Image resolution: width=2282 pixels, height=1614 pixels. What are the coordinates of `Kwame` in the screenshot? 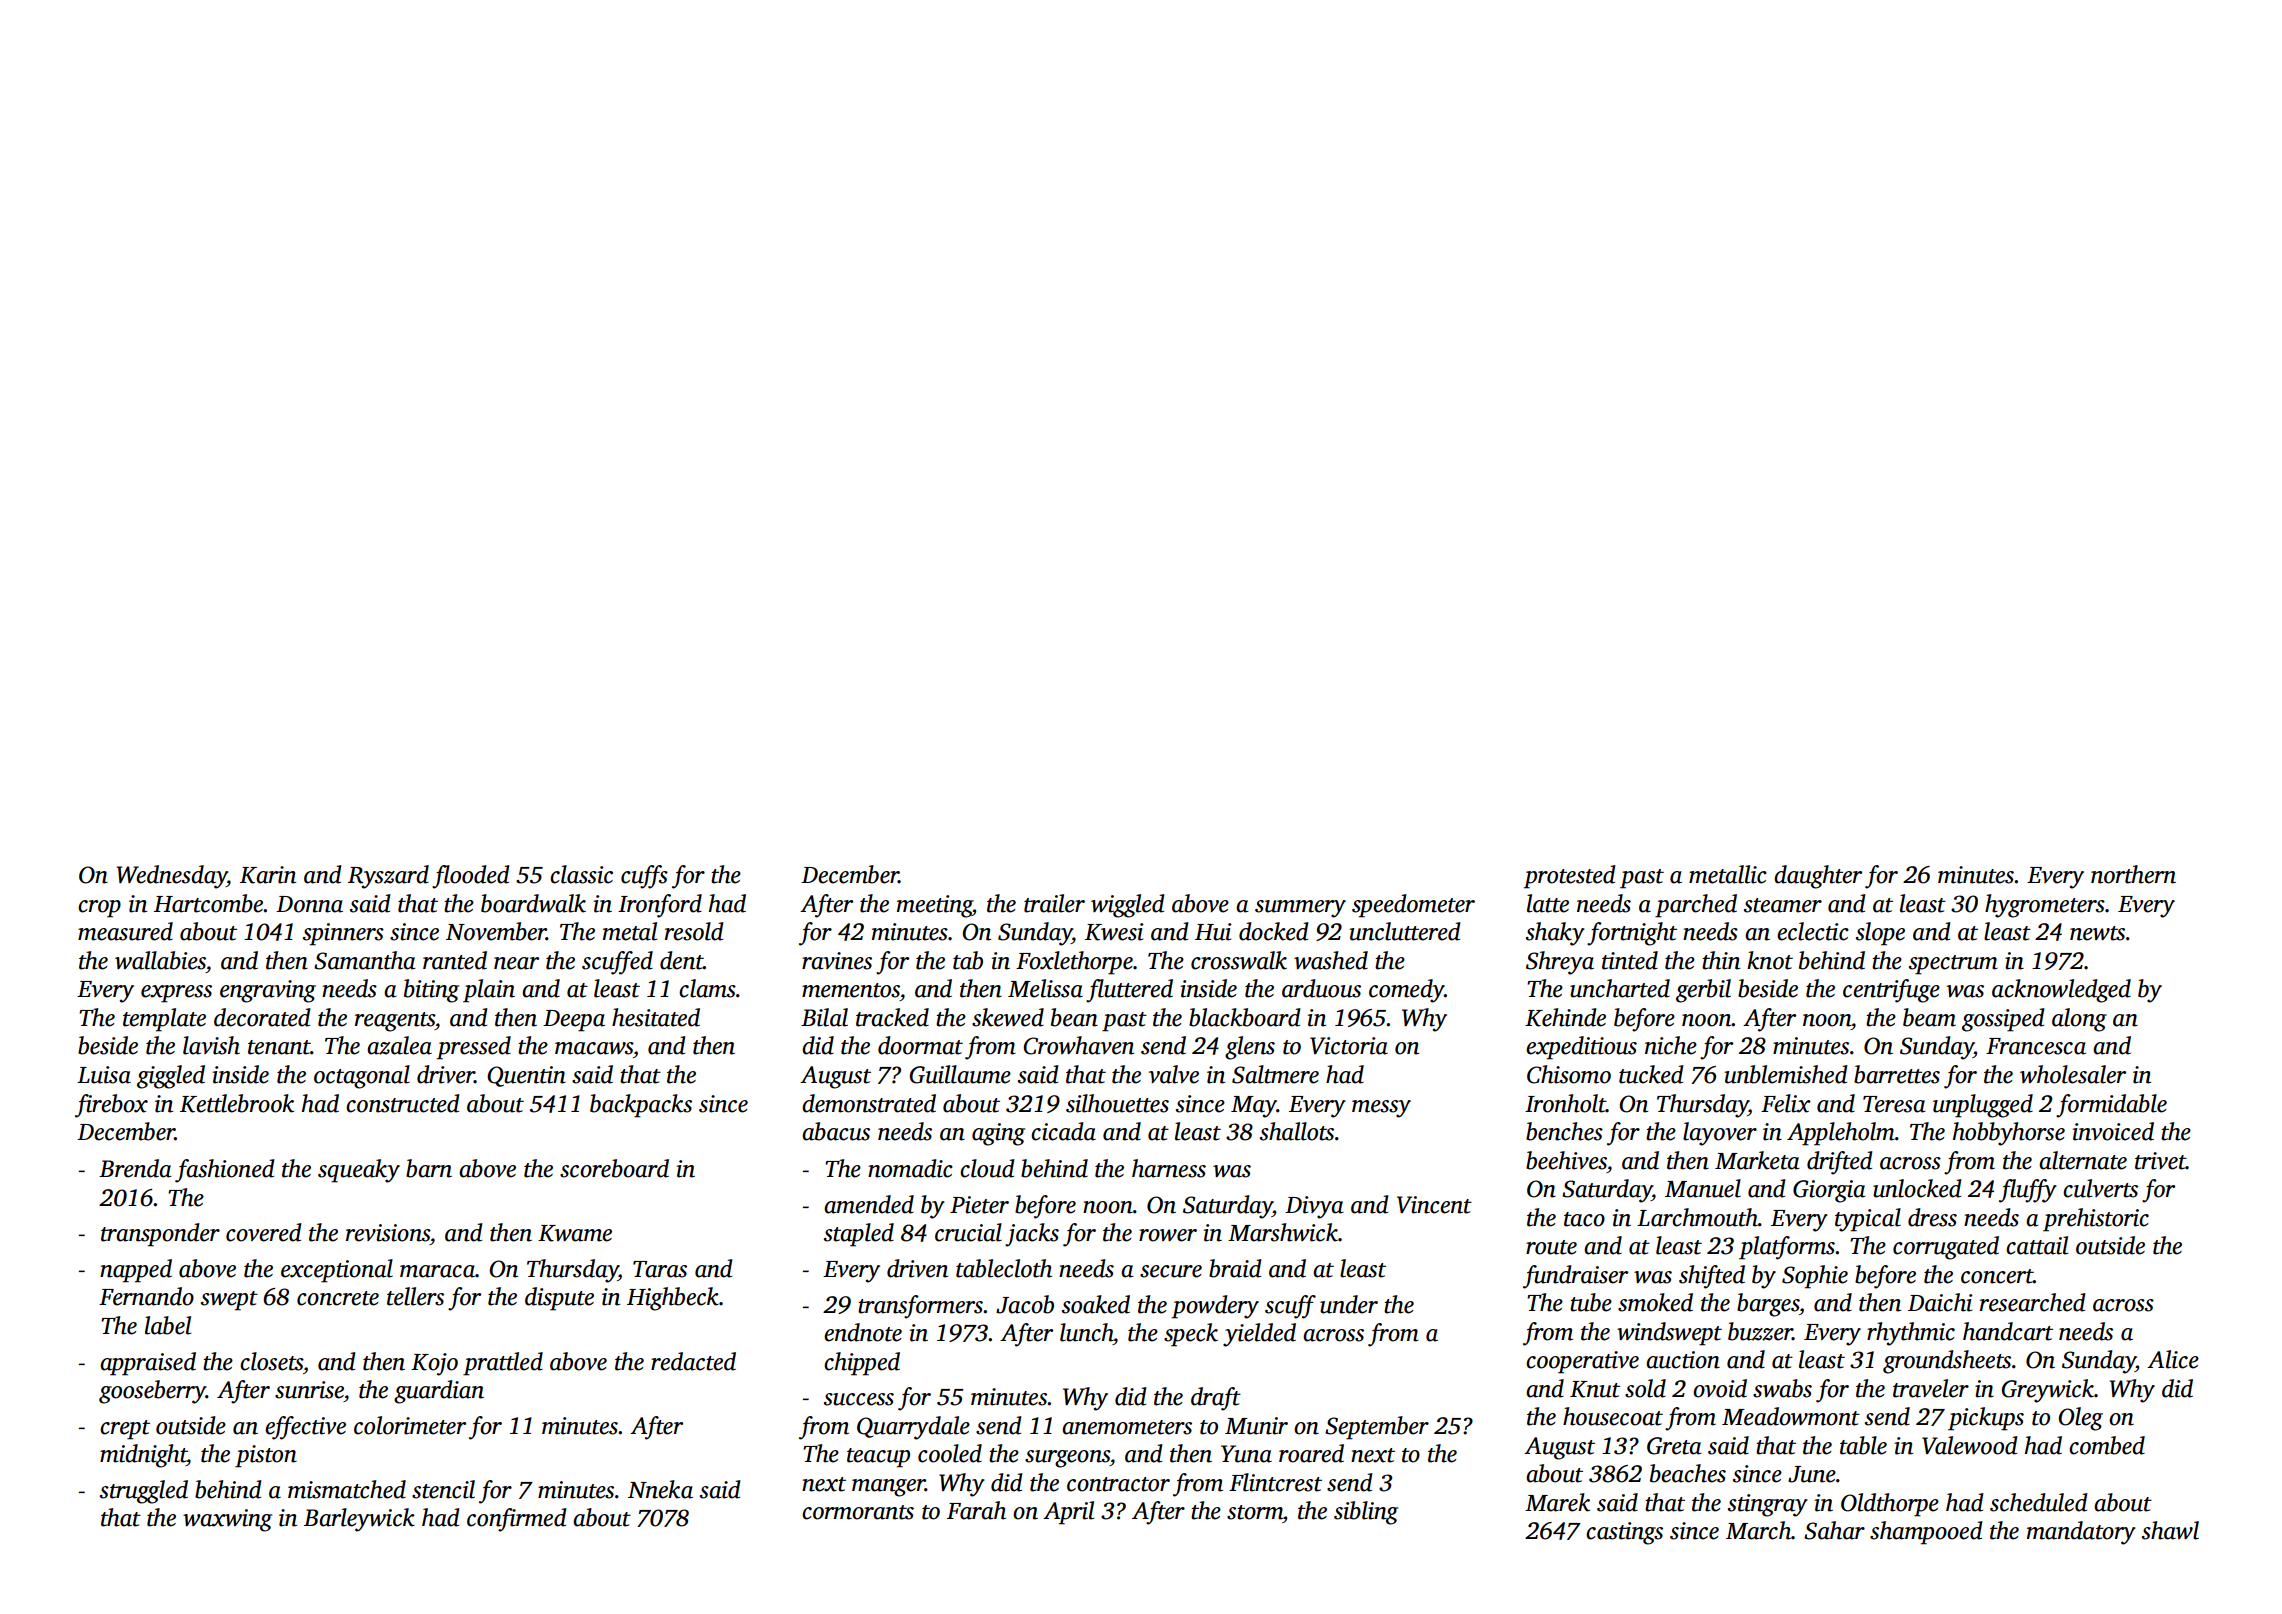 It's located at (575, 1233).
